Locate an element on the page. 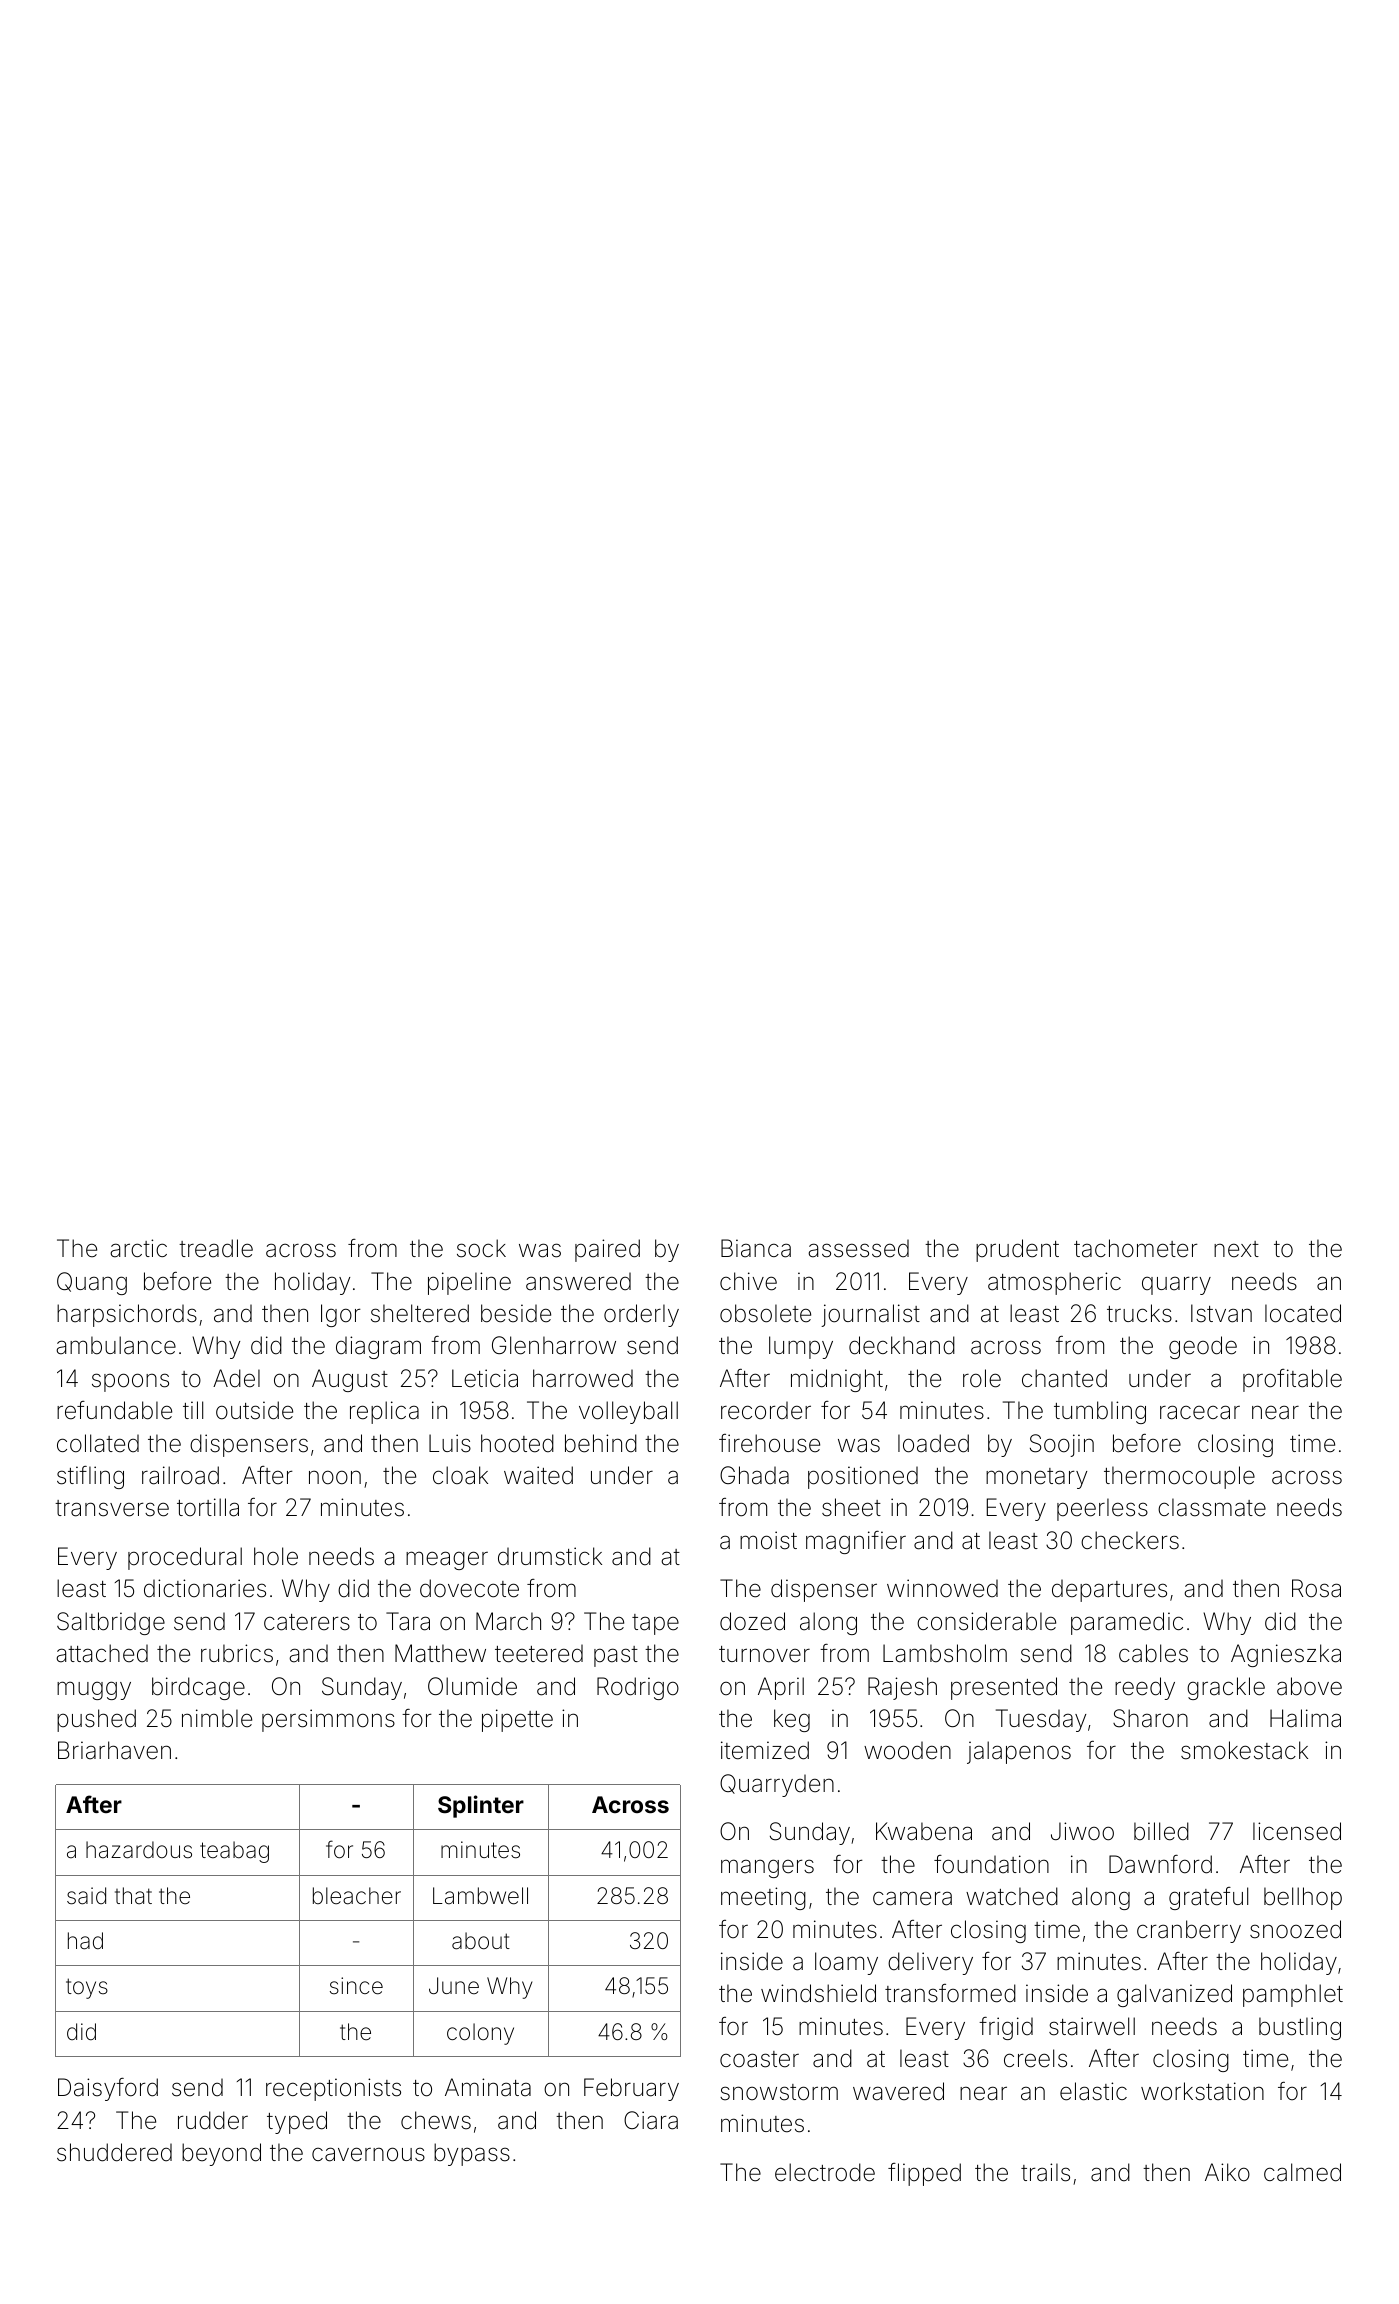  bleacher is located at coordinates (357, 1896).
